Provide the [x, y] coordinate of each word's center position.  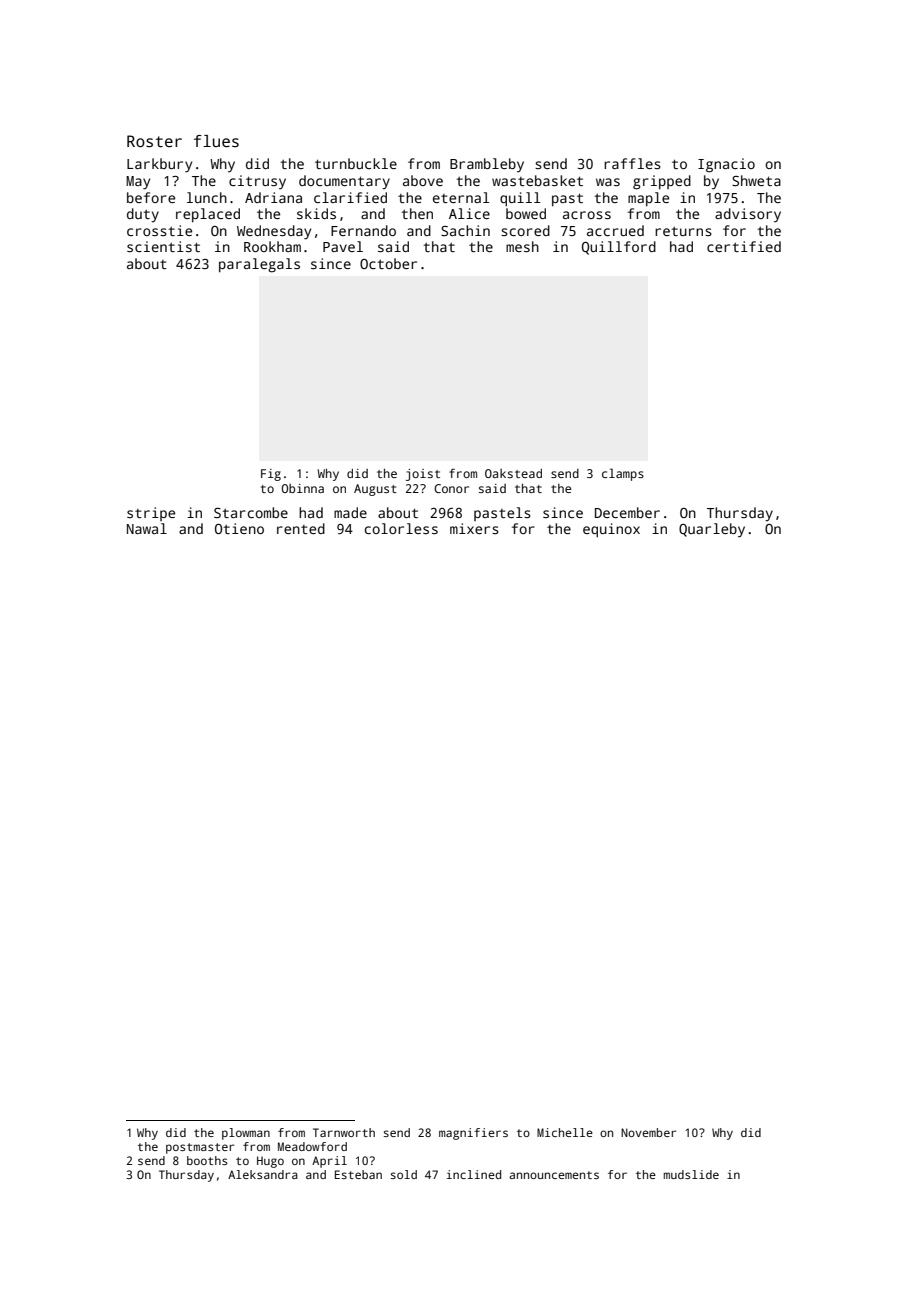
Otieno [239, 528]
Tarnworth [344, 1132]
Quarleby [712, 530]
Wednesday [274, 232]
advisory [748, 215]
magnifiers [473, 1134]
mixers [474, 528]
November [648, 1132]
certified [744, 246]
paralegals [259, 265]
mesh [522, 246]
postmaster [200, 1148]
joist [423, 475]
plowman [246, 1134]
